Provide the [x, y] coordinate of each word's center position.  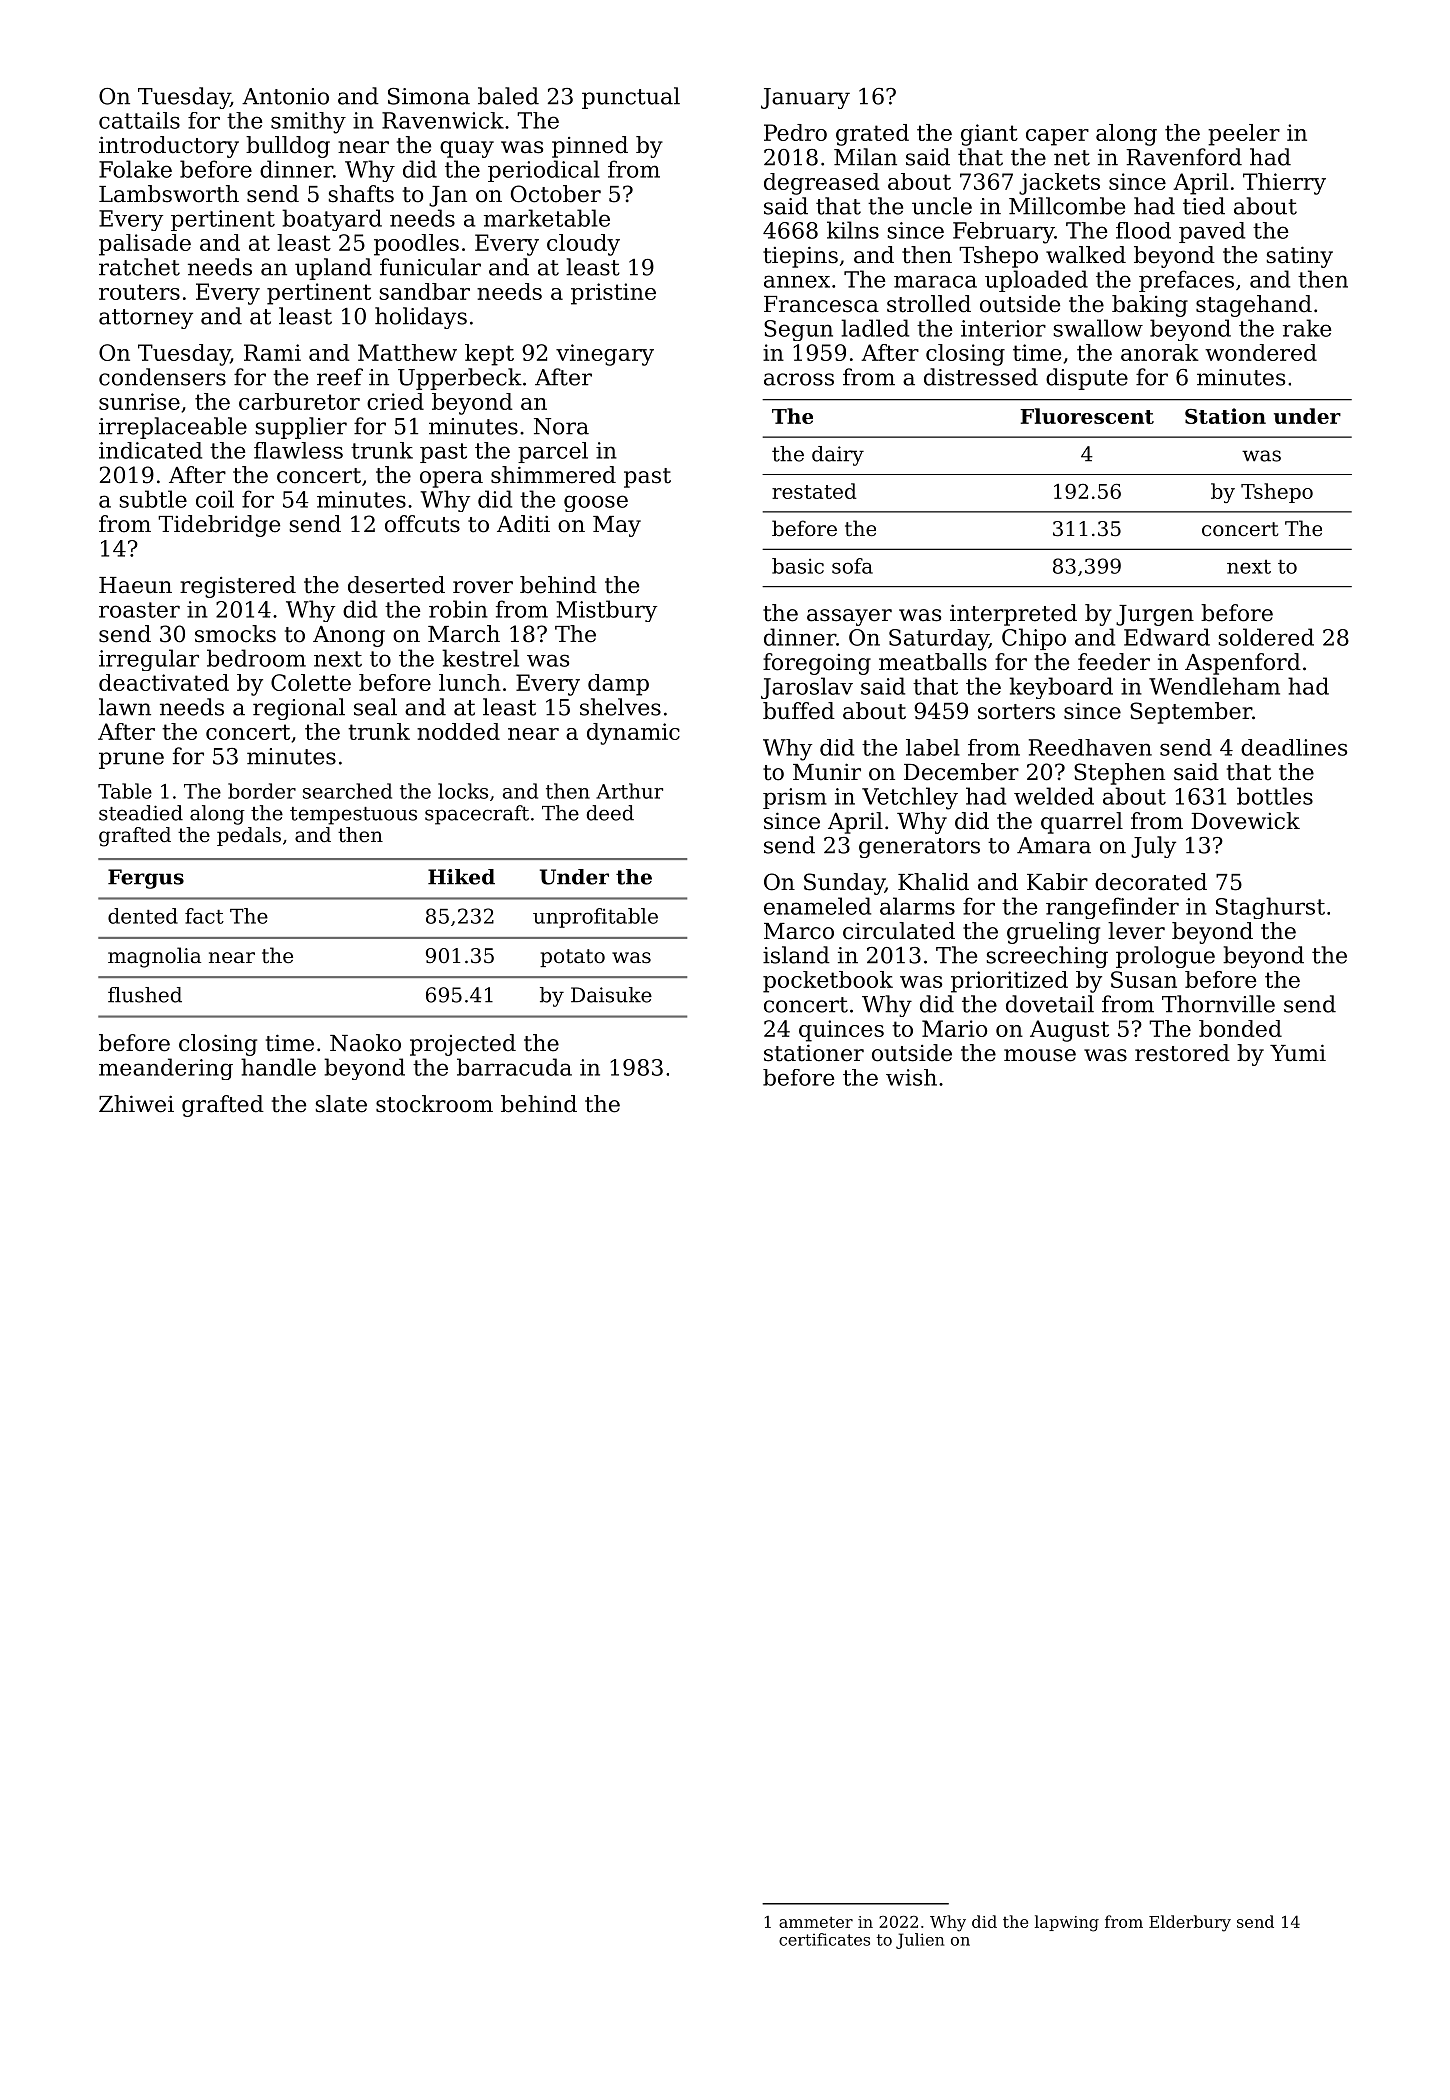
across [799, 379]
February [1003, 233]
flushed [145, 995]
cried [395, 401]
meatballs [933, 662]
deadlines [1294, 747]
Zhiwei [136, 1104]
